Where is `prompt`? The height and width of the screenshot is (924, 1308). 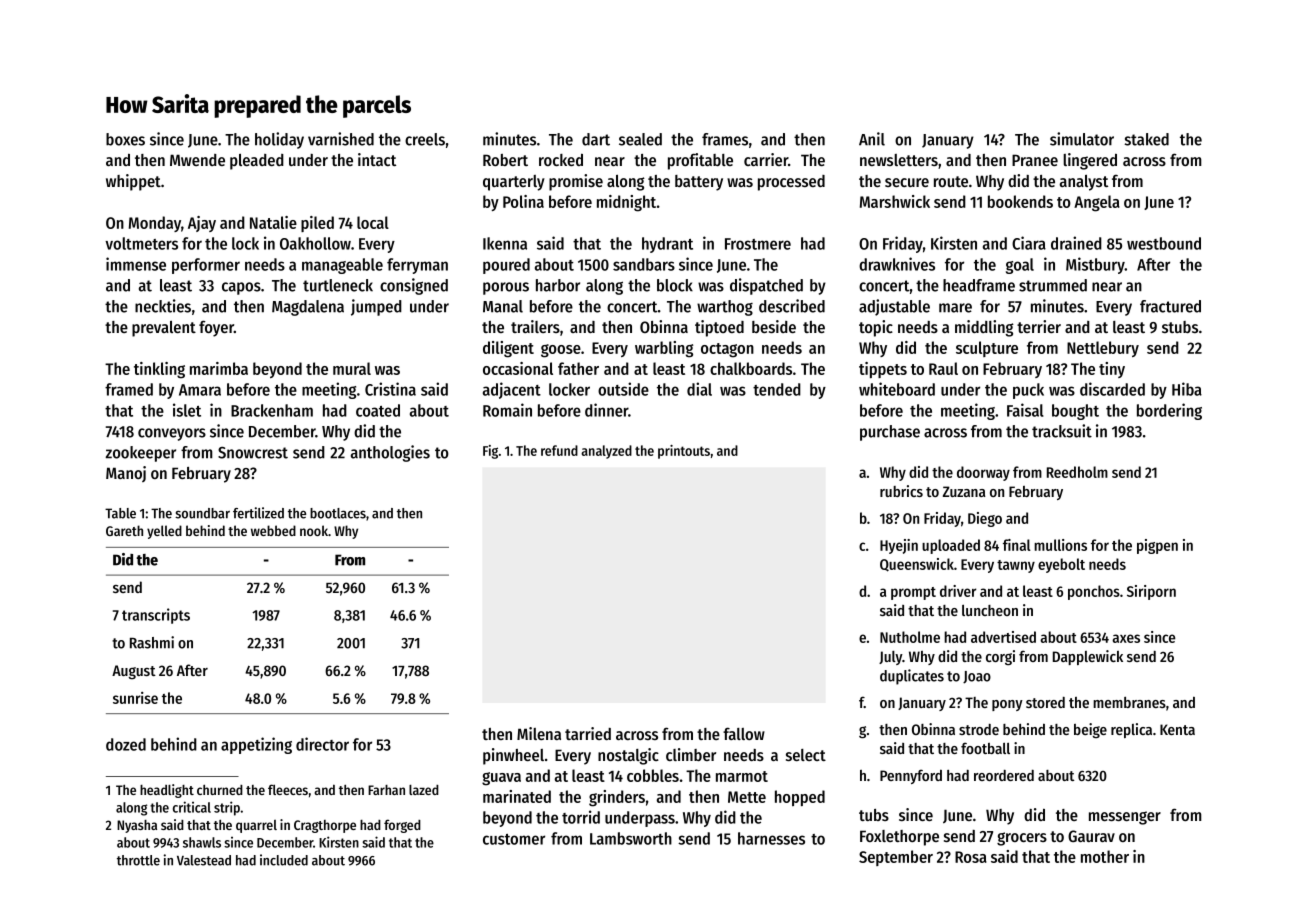
prompt is located at coordinates (913, 593).
